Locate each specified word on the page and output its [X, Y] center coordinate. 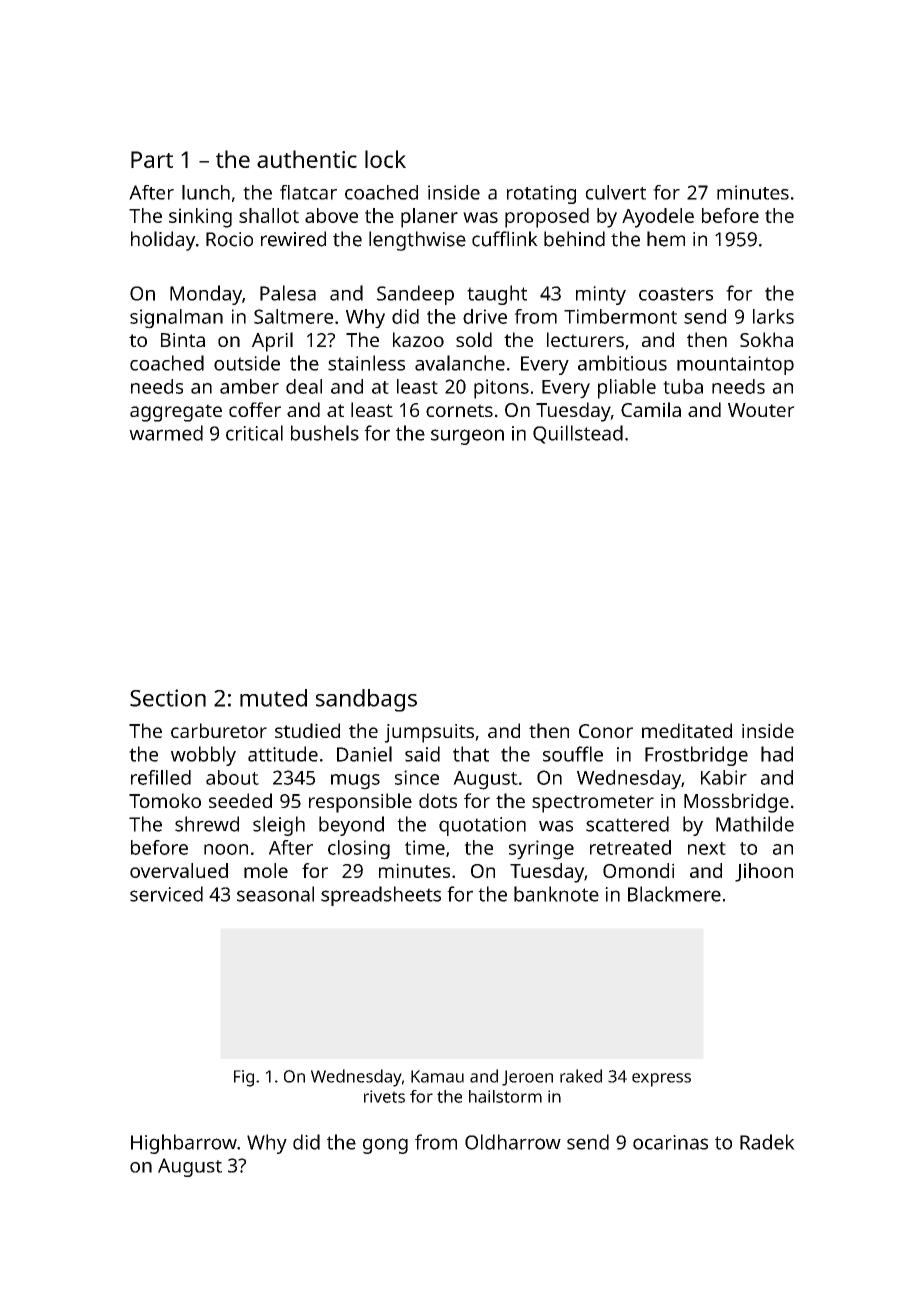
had [777, 754]
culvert [616, 192]
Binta [183, 340]
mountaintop [735, 365]
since [417, 777]
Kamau [437, 1076]
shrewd [207, 824]
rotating [541, 194]
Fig [244, 1078]
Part [152, 159]
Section [168, 698]
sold [474, 339]
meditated [687, 730]
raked [581, 1076]
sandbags [366, 700]
